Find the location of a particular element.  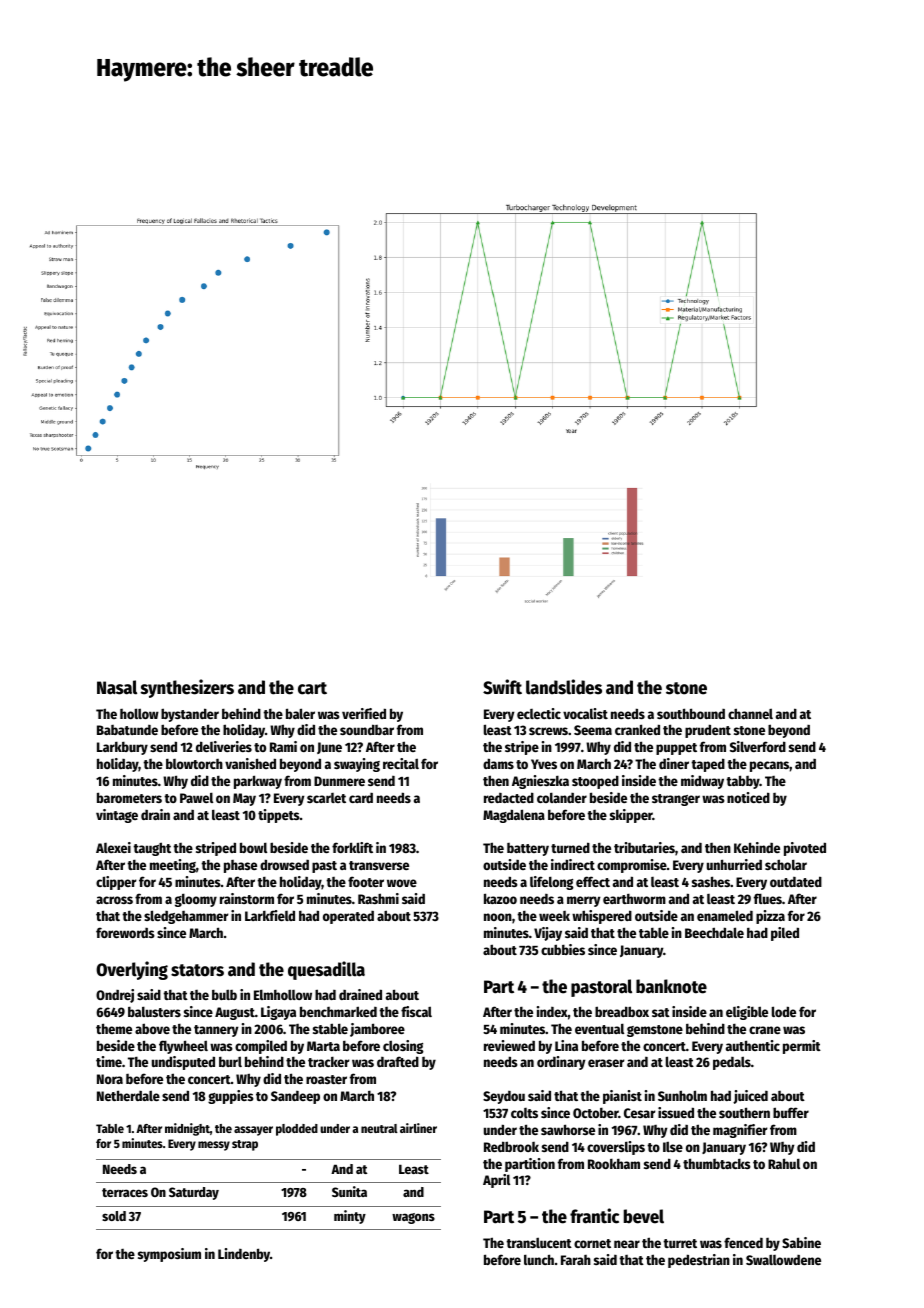

juiced is located at coordinates (750, 1097).
